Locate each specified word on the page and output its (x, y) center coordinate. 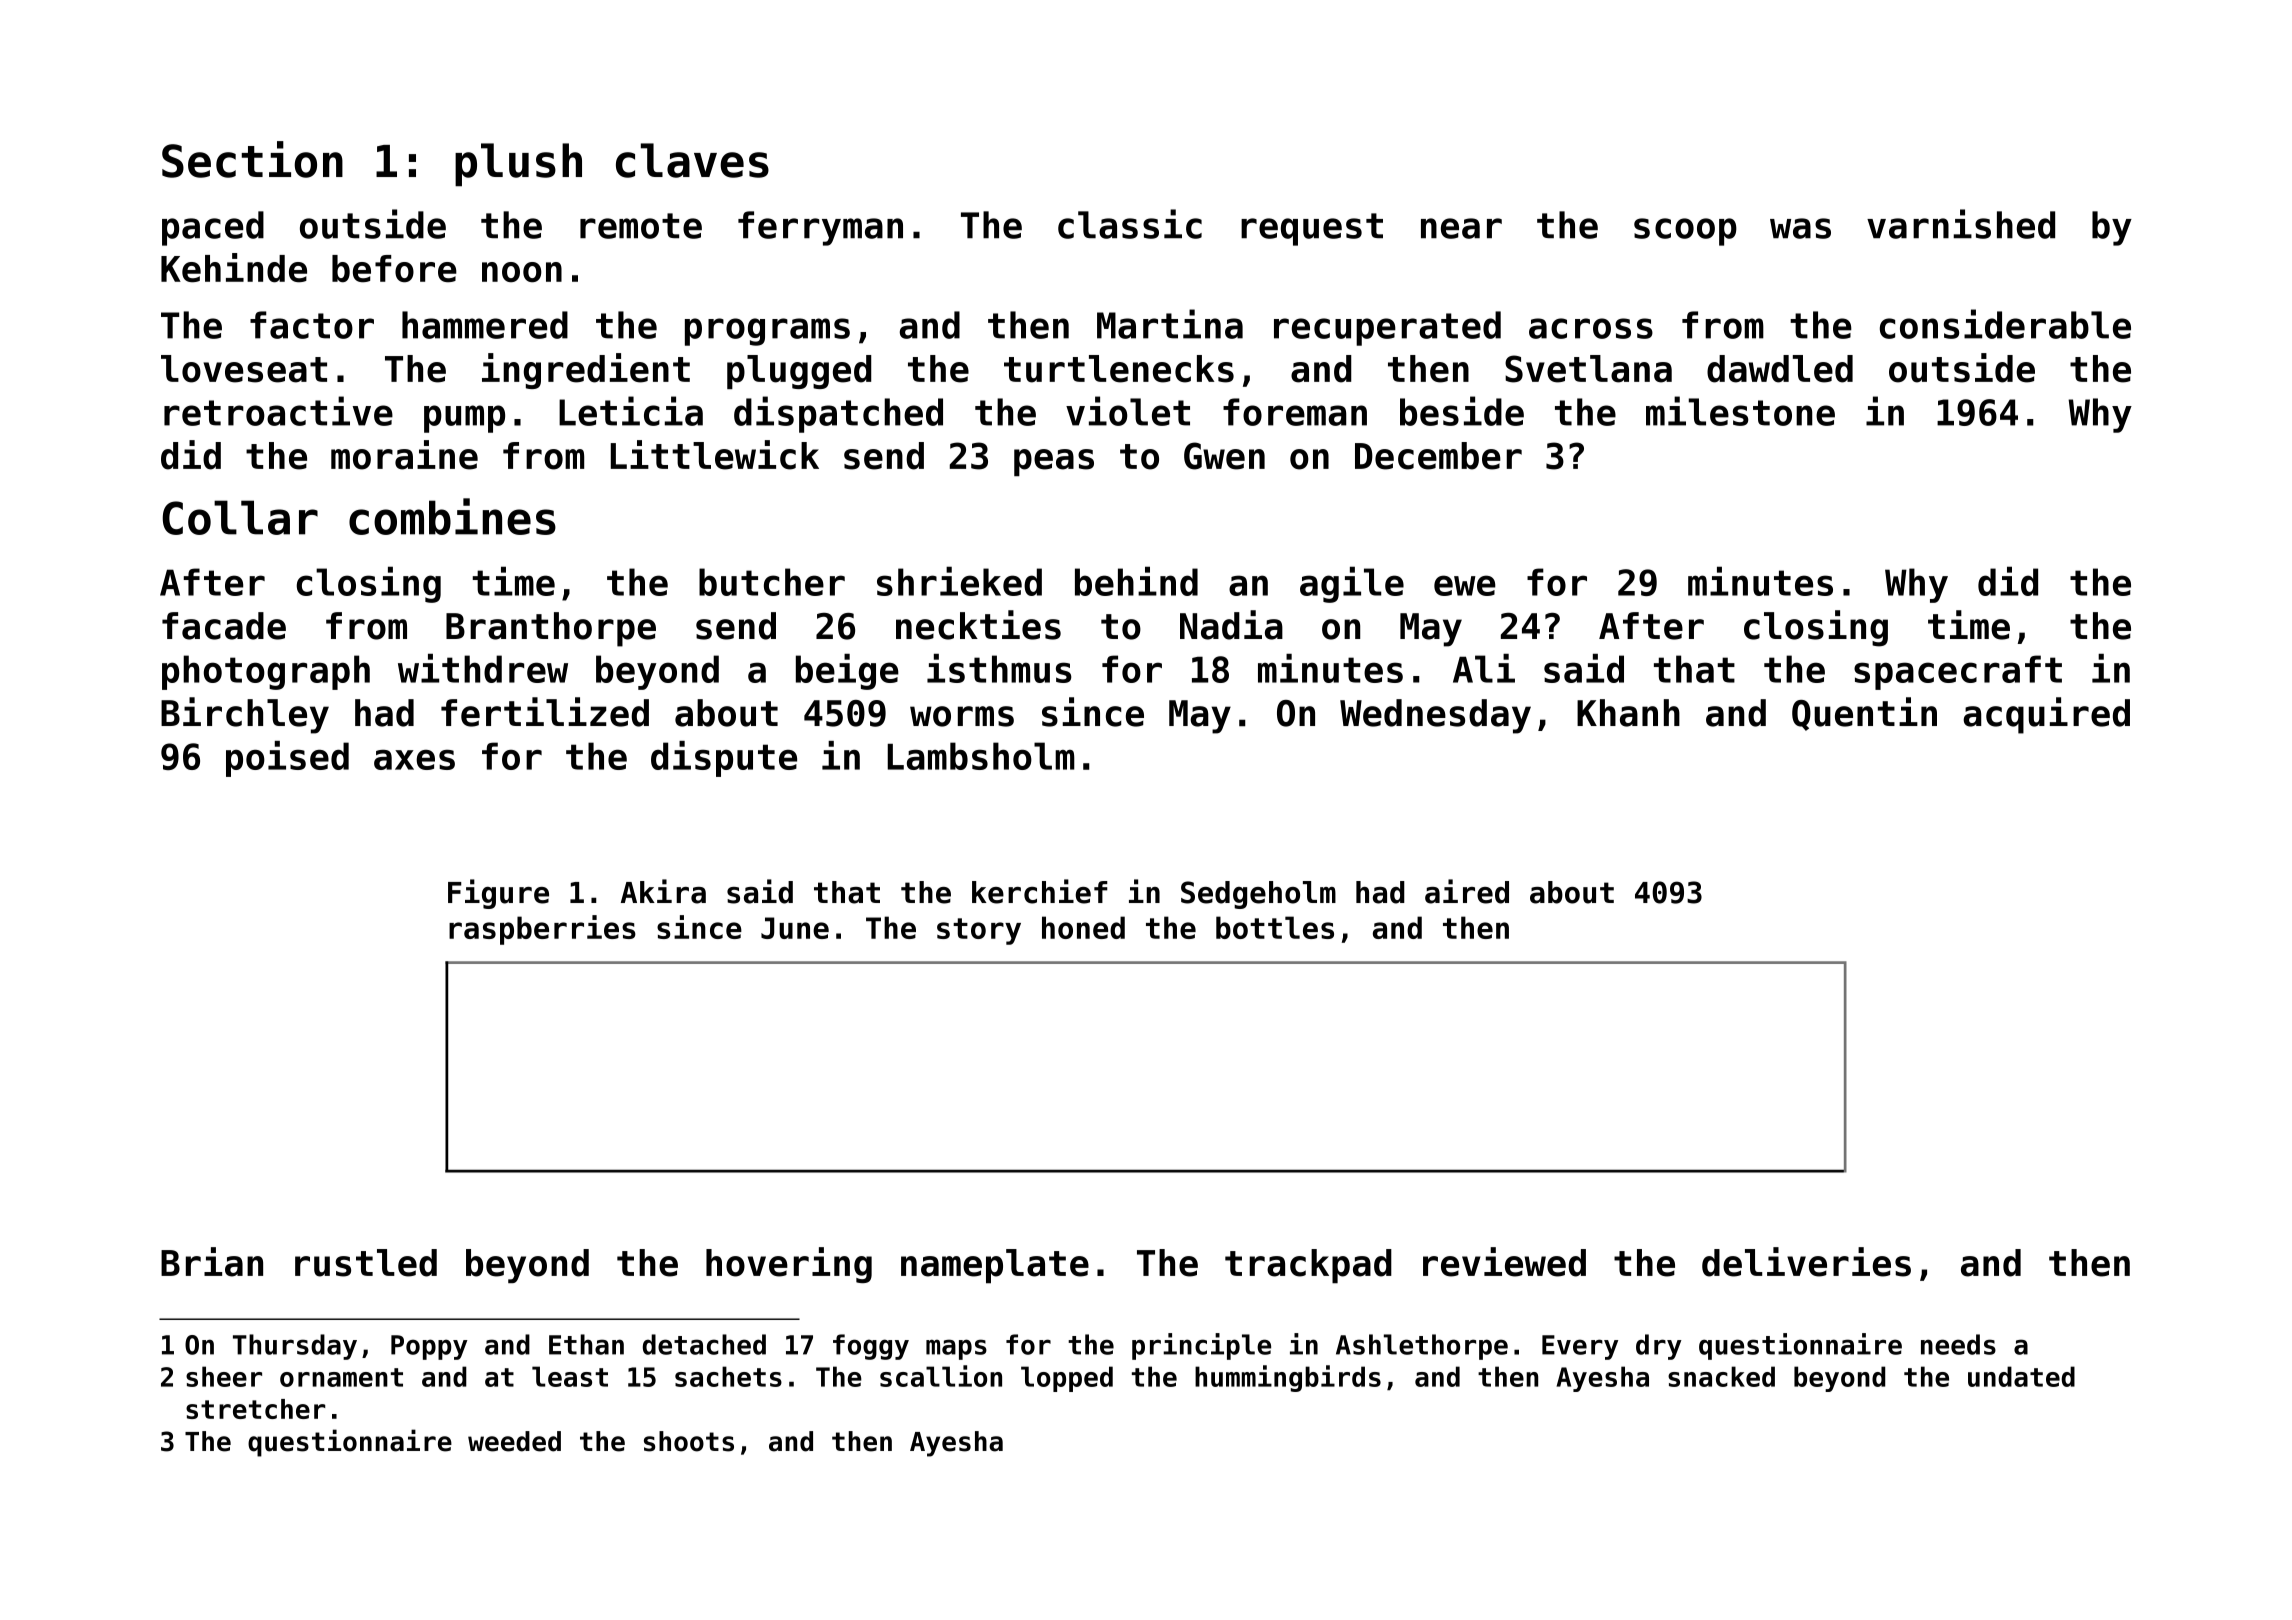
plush (518, 165)
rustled (366, 1263)
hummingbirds (1288, 1378)
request (1312, 229)
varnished (1961, 224)
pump (464, 419)
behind (1136, 581)
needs (1958, 1344)
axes (414, 760)
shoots (689, 1441)
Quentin (1864, 714)
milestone (1740, 411)
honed (1083, 927)
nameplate (995, 1266)
